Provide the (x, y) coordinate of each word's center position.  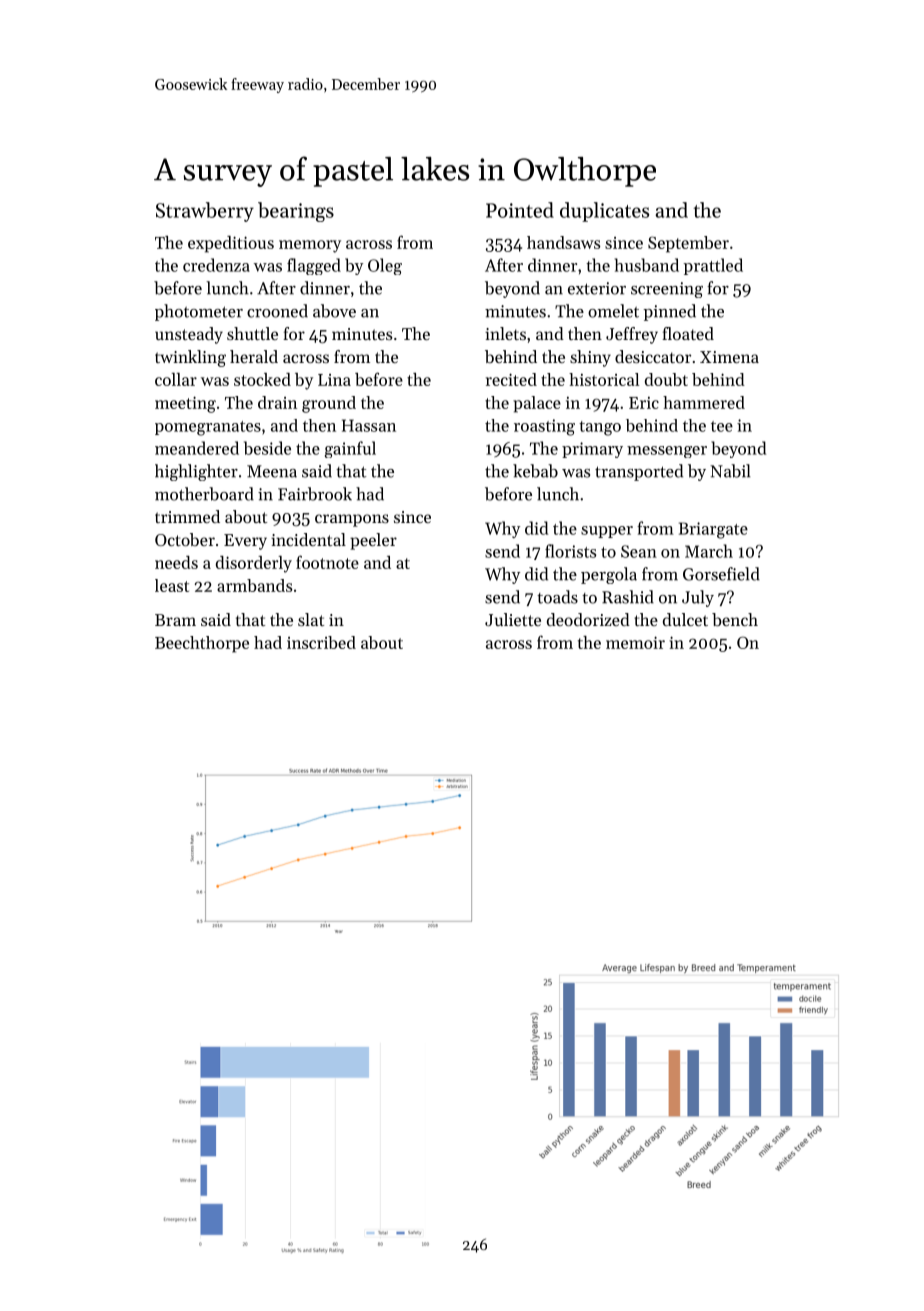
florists (570, 551)
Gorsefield (721, 574)
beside (267, 448)
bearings (296, 212)
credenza (216, 265)
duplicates (604, 212)
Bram (175, 620)
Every (245, 542)
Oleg (385, 266)
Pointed (520, 210)
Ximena (729, 357)
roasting (544, 427)
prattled (713, 266)
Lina (334, 380)
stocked (262, 379)
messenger (667, 452)
